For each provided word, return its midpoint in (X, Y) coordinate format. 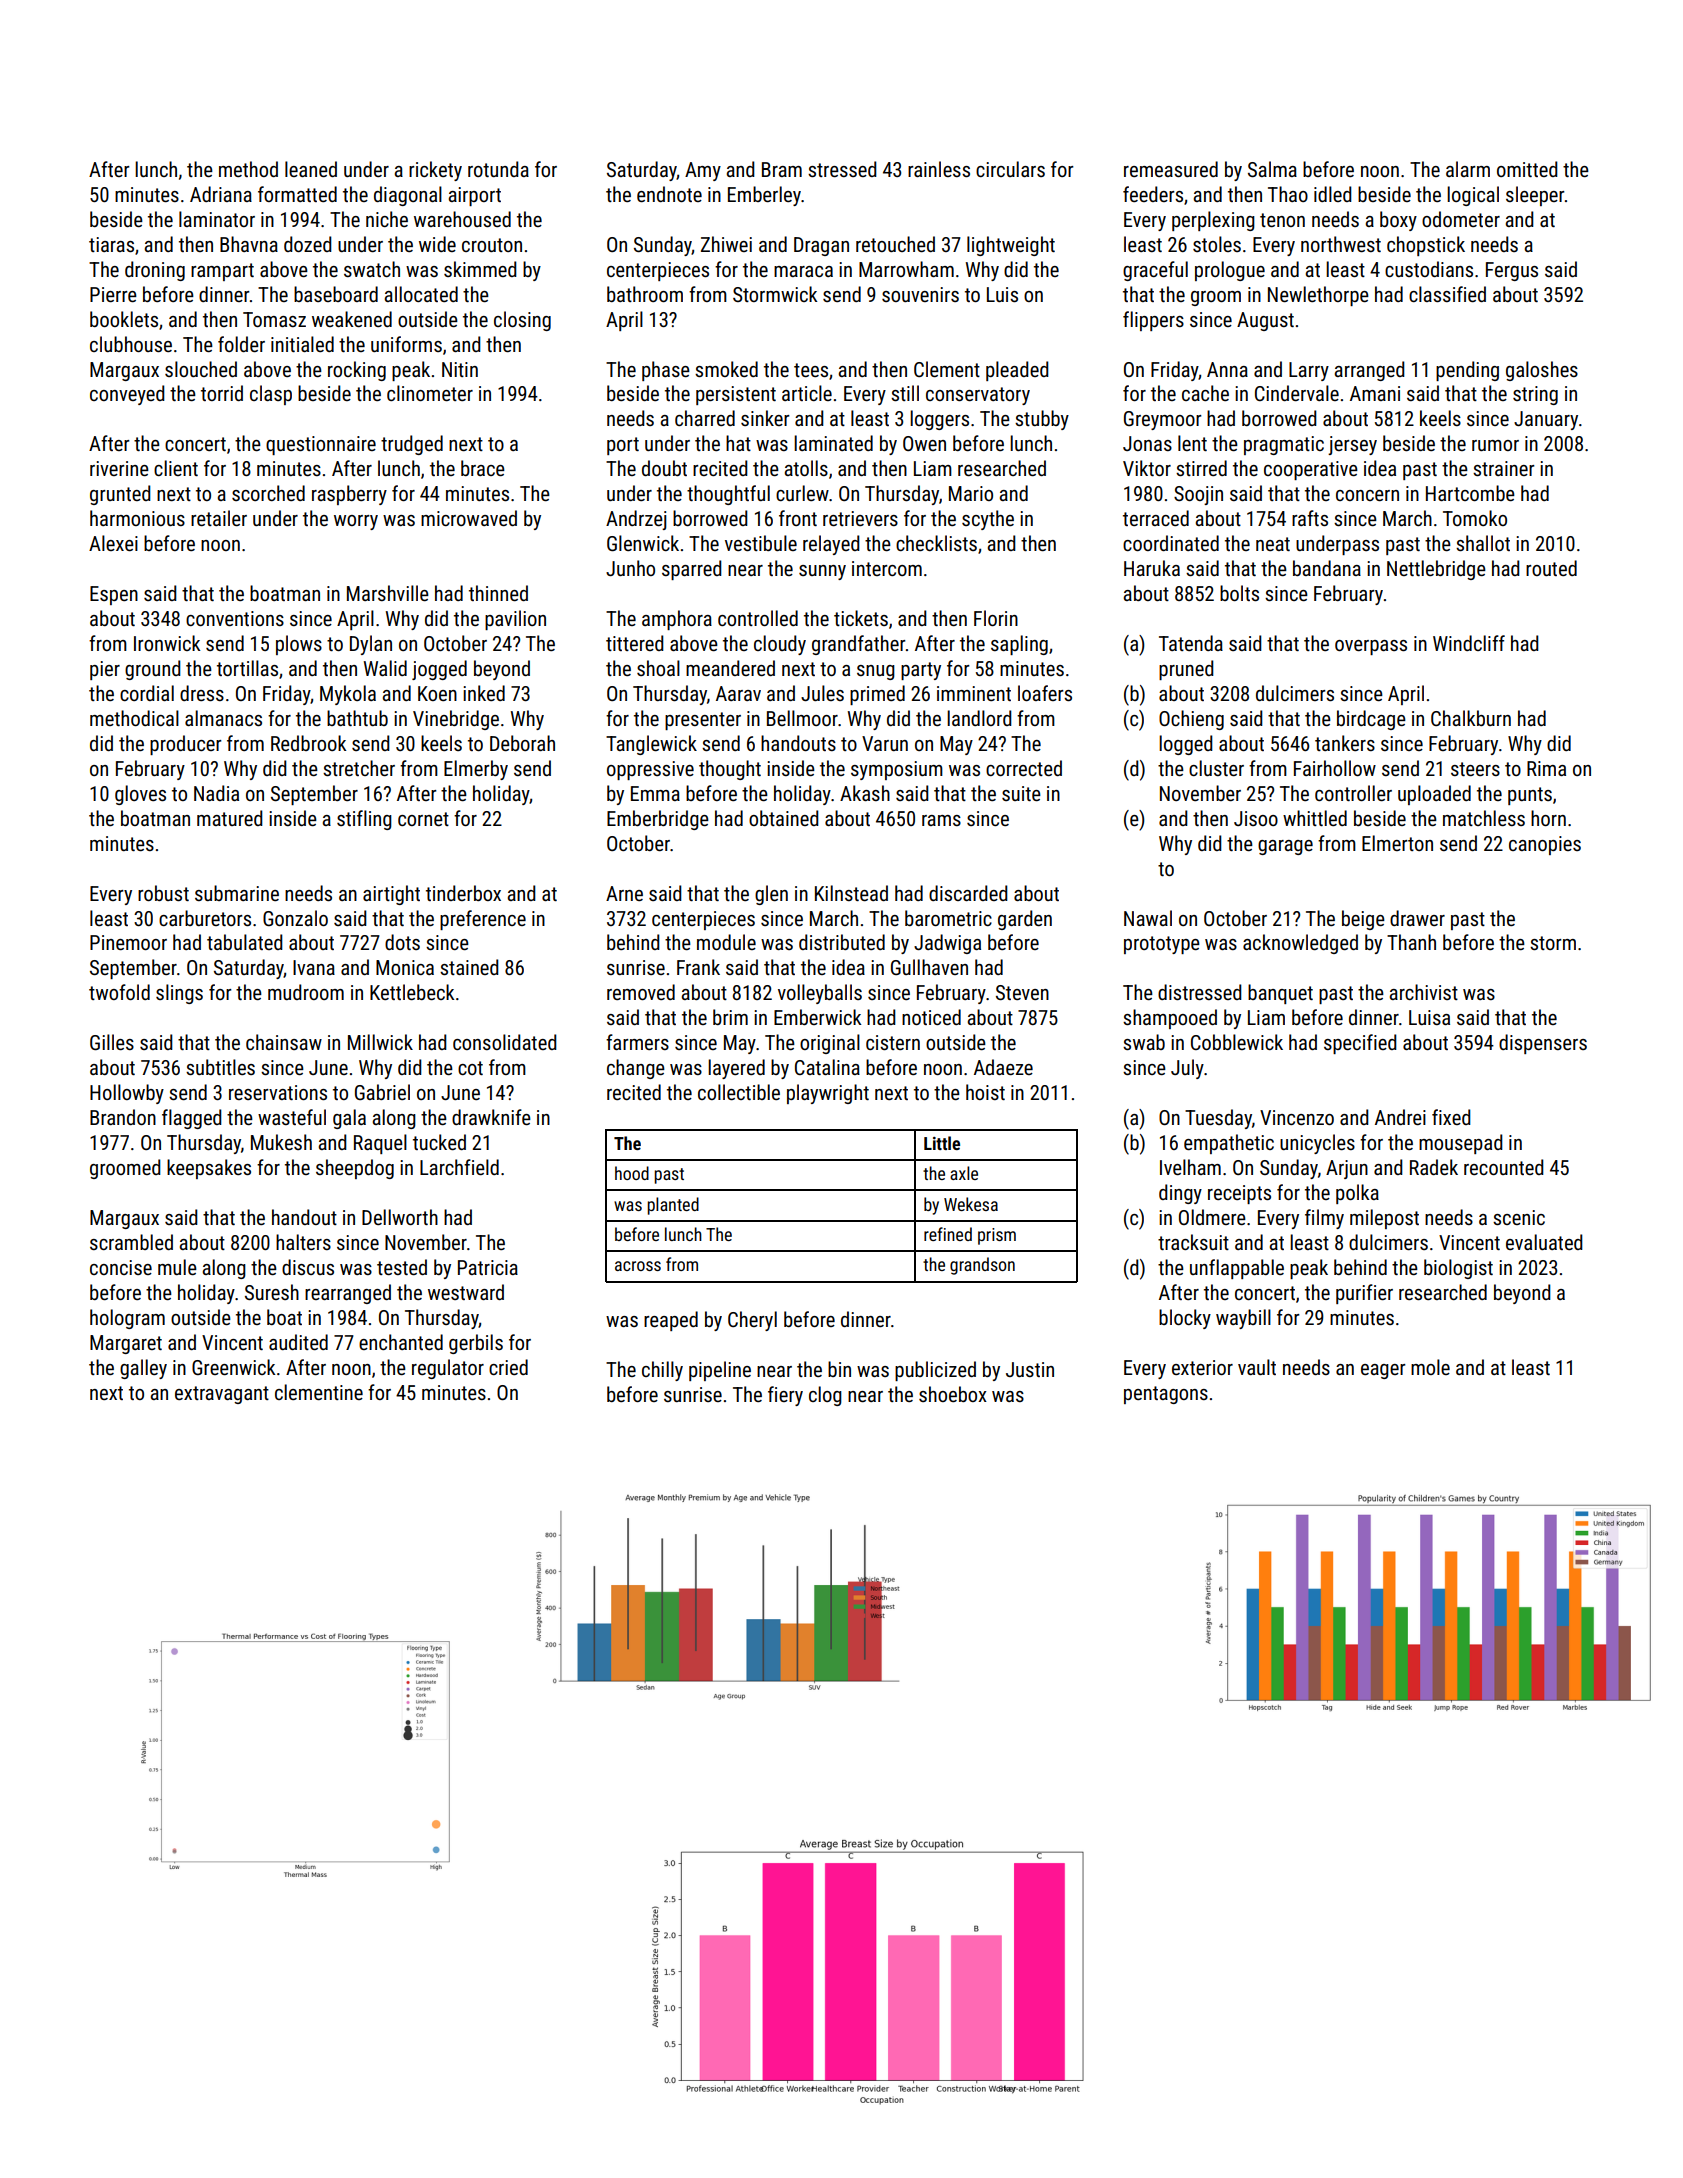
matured (230, 818)
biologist (1458, 1269)
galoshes (1542, 371)
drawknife (491, 1117)
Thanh (1411, 942)
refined (948, 1234)
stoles (1217, 244)
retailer (219, 518)
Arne (624, 893)
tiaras (111, 244)
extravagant (222, 1395)
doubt (664, 468)
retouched (895, 244)
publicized (935, 1371)
